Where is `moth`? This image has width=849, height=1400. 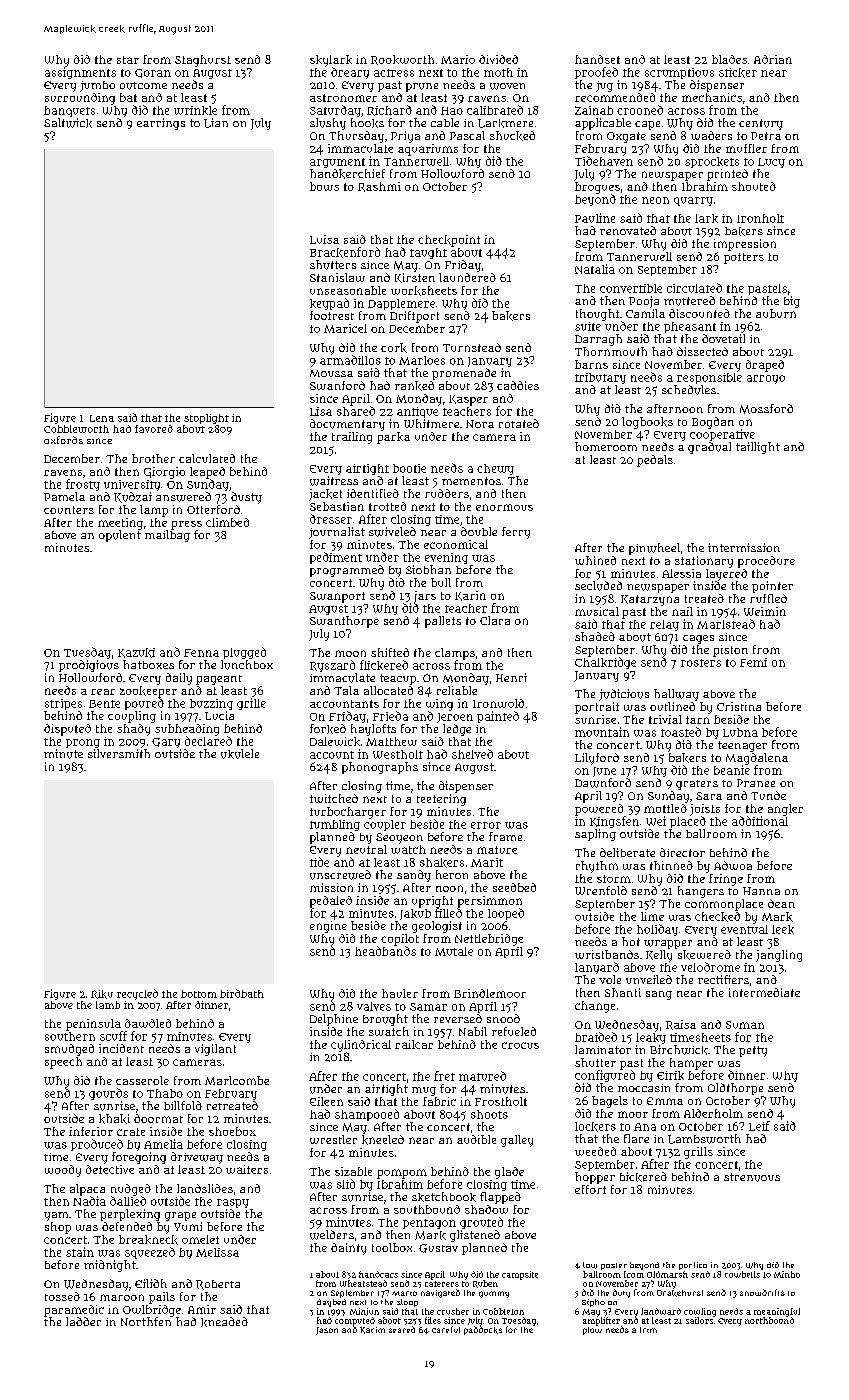 moth is located at coordinates (498, 72).
